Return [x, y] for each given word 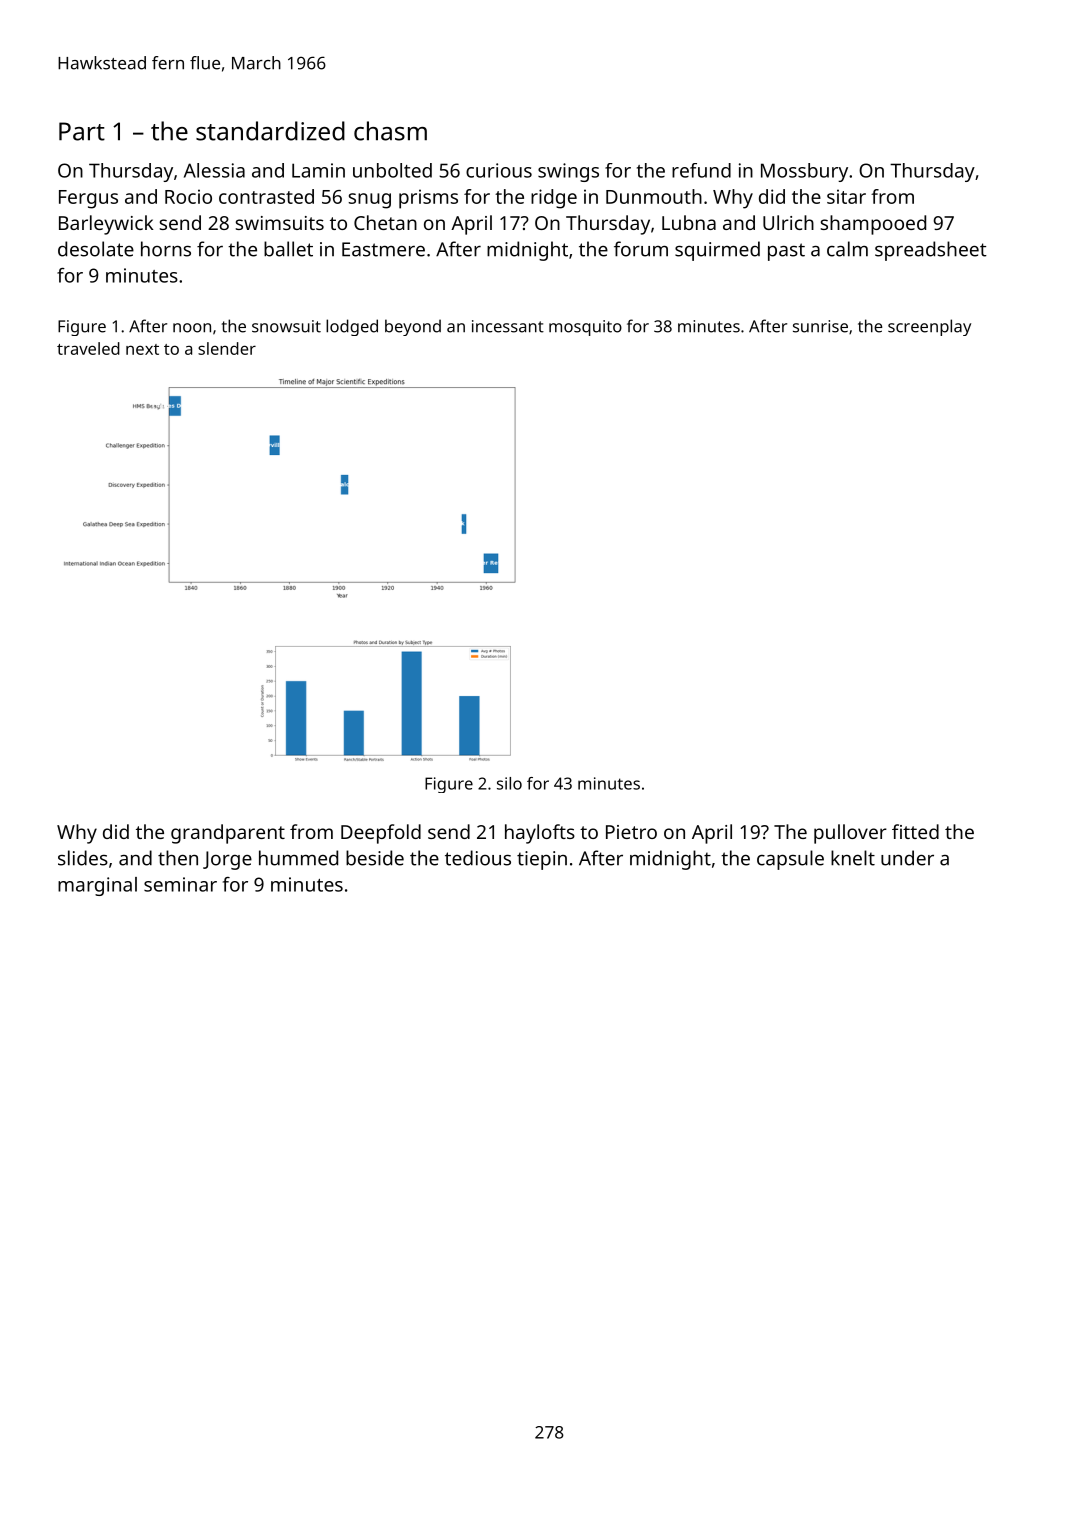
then [178, 858]
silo [509, 783]
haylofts [540, 834]
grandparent [228, 834]
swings [568, 172]
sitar [846, 196]
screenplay [929, 327]
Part [82, 131]
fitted [915, 831]
